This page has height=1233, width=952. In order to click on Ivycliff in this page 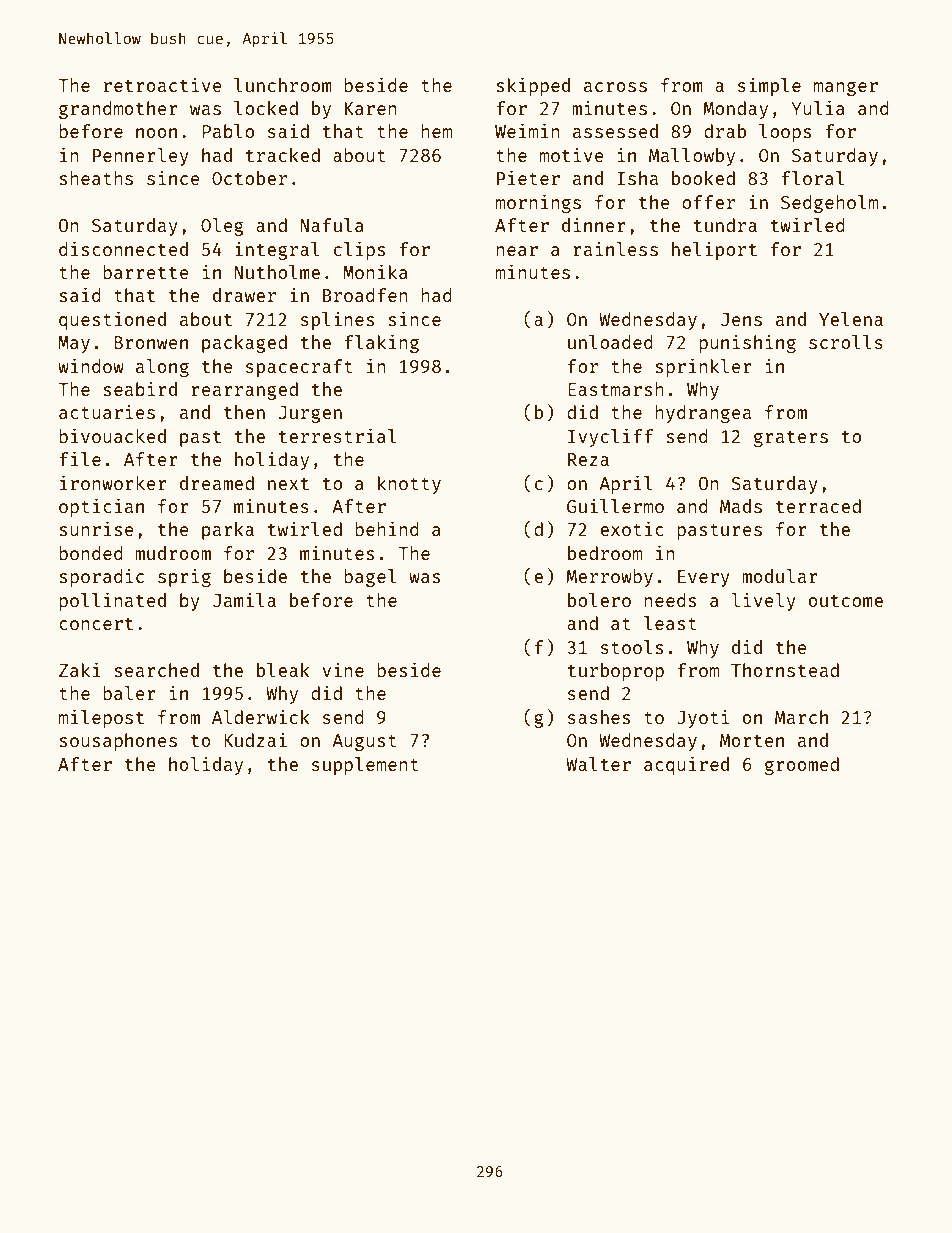, I will do `click(610, 438)`.
